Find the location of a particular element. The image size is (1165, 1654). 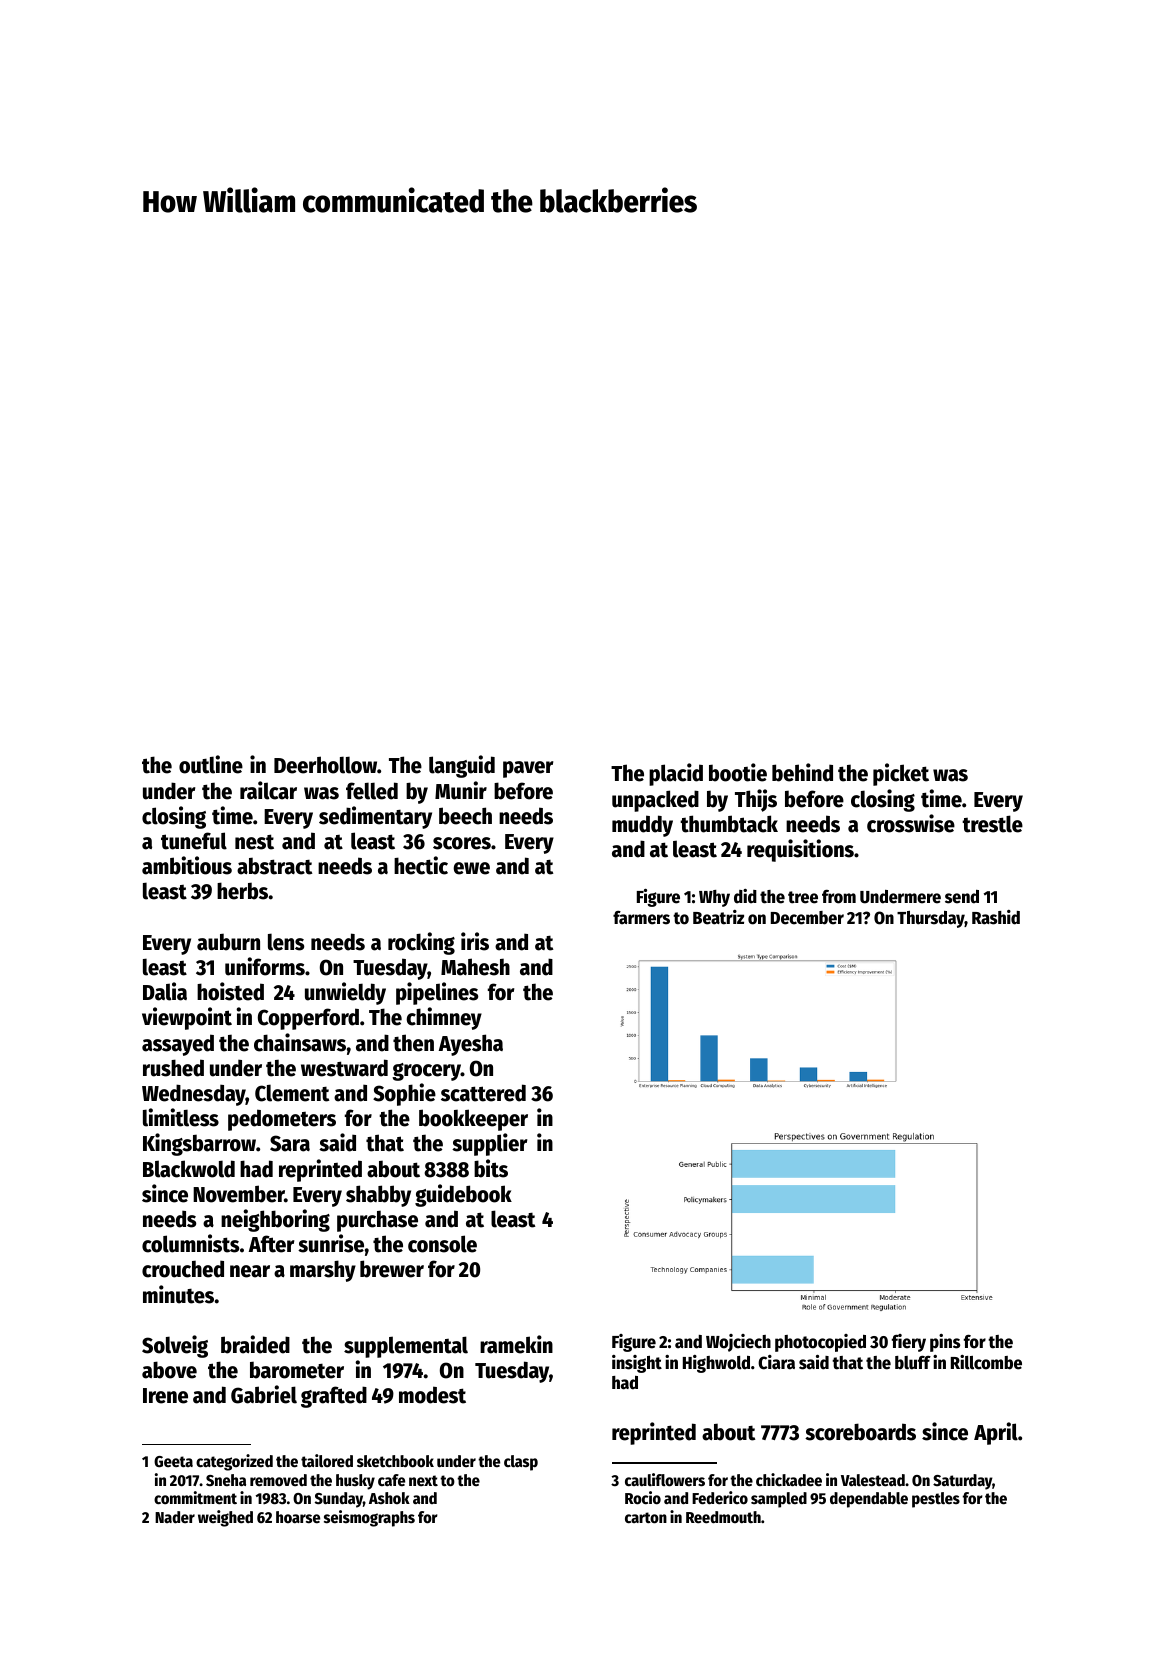

ambitious is located at coordinates (187, 865).
